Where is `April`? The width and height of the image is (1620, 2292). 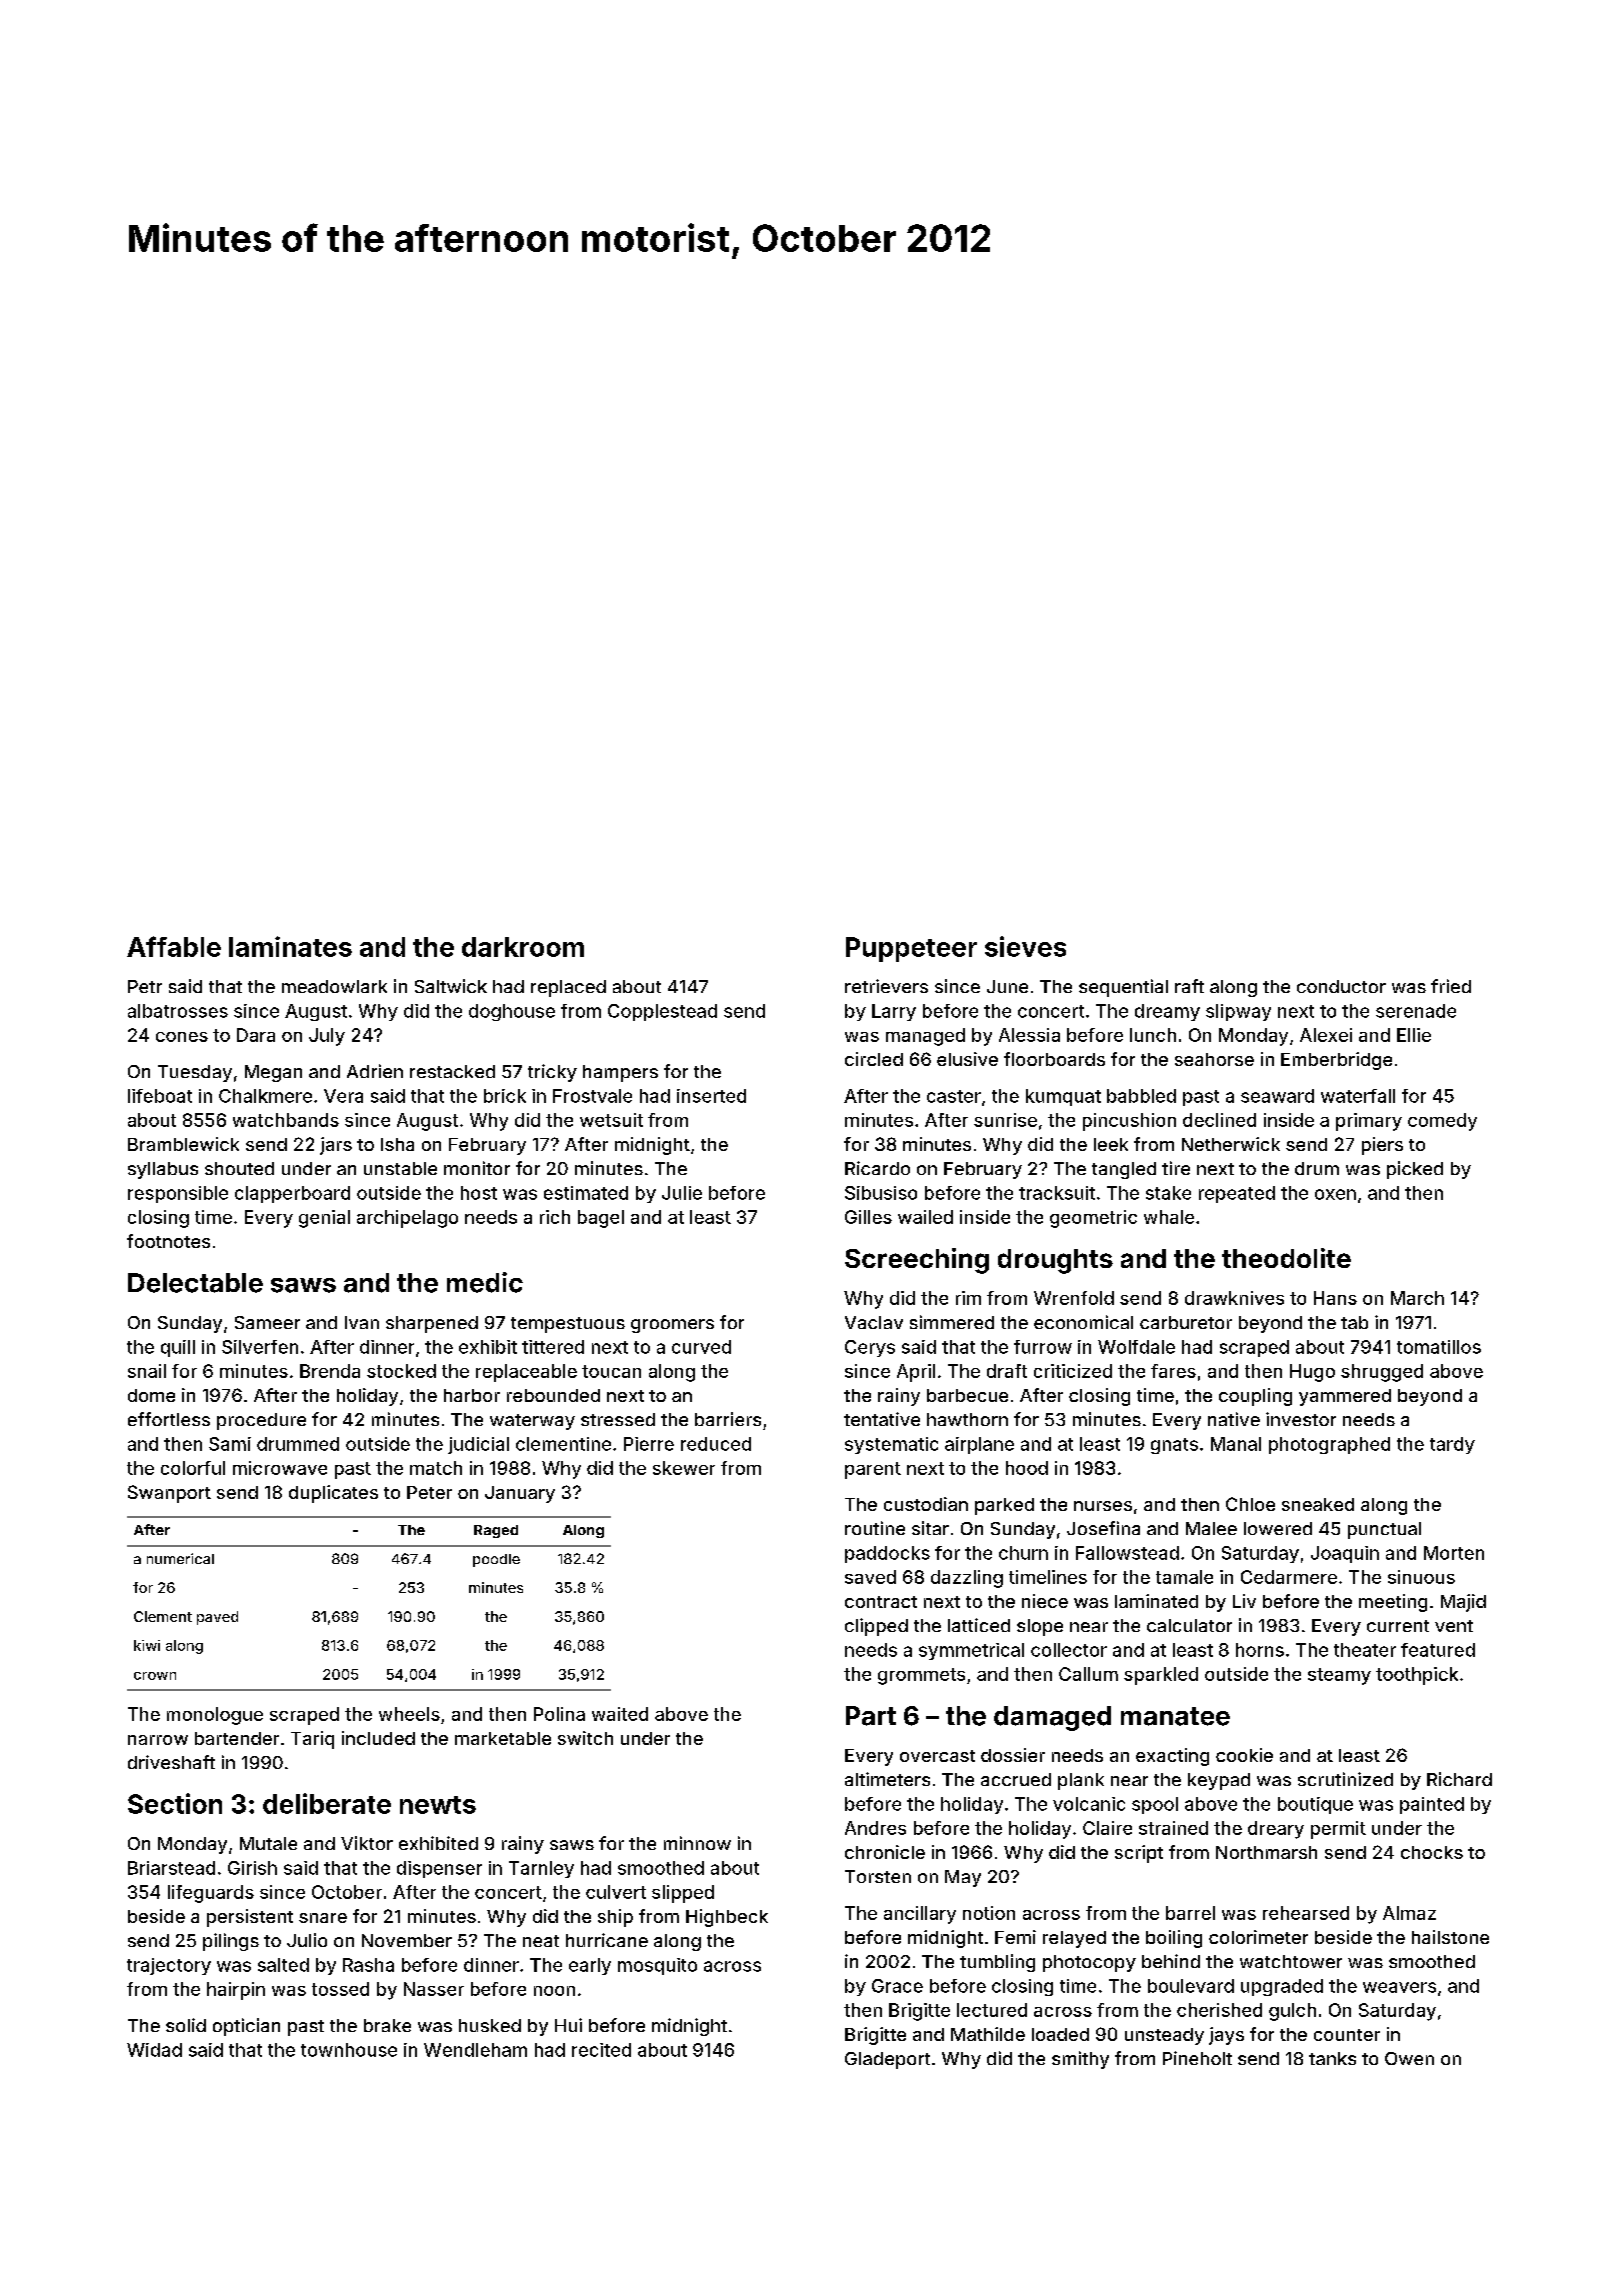 April is located at coordinates (916, 1373).
